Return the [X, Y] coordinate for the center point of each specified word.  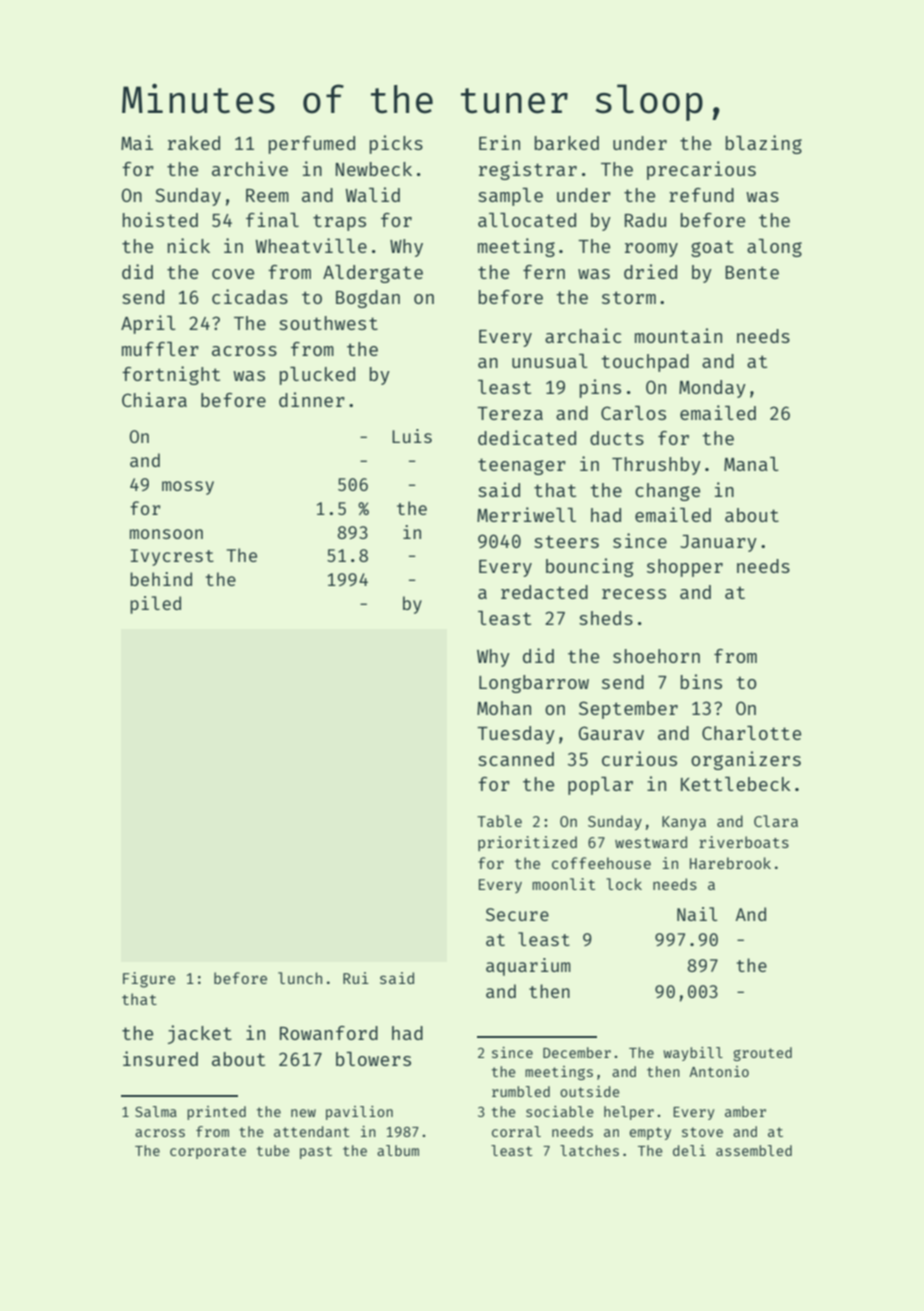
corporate [208, 1152]
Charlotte [751, 733]
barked [567, 143]
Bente [752, 272]
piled [155, 605]
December [577, 1052]
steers [566, 541]
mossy [188, 488]
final [272, 219]
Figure [149, 980]
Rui [356, 978]
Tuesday [516, 735]
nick [189, 245]
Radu [645, 220]
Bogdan [368, 299]
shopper [685, 568]
